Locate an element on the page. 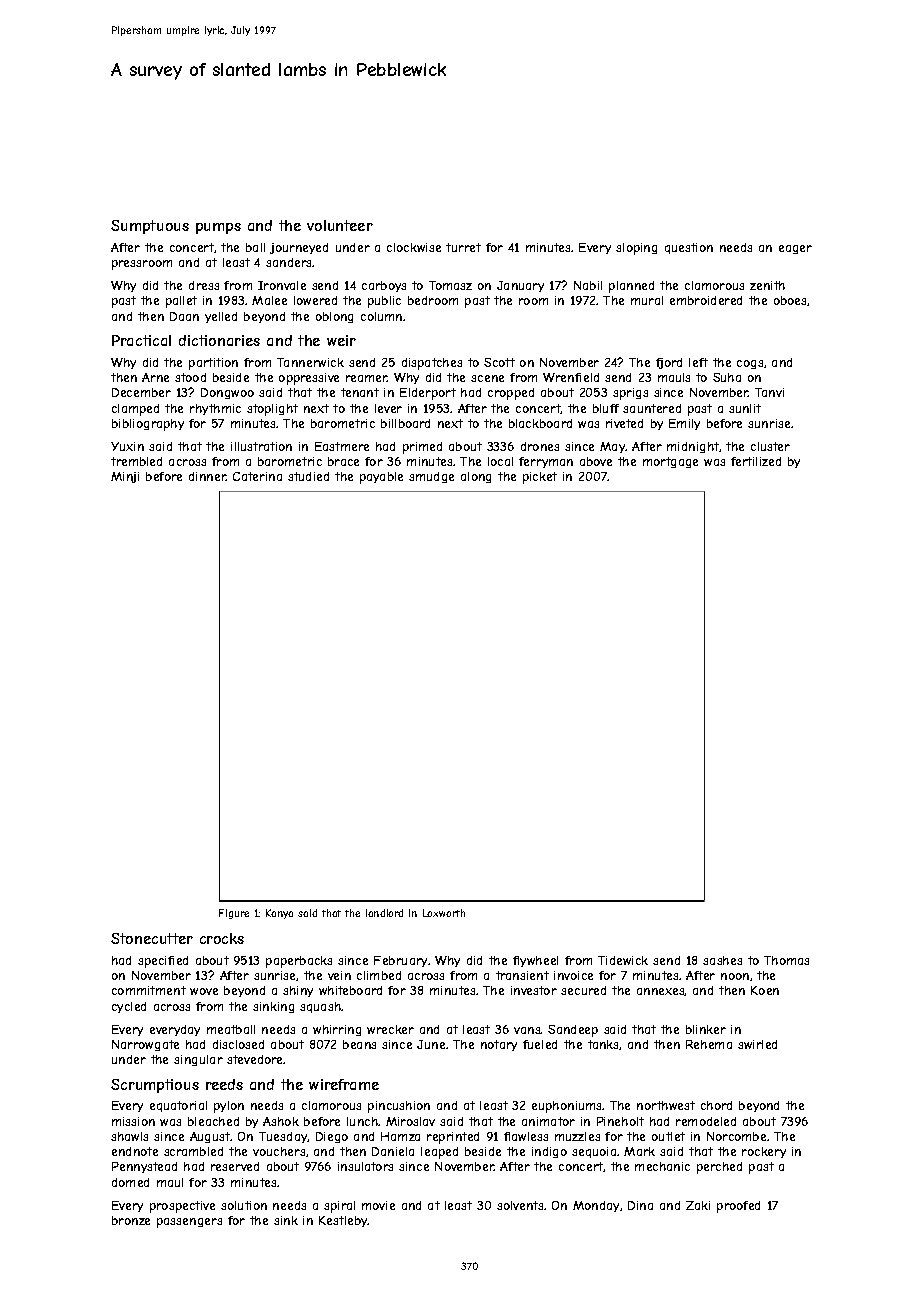 The image size is (924, 1308). sloping is located at coordinates (636, 249).
